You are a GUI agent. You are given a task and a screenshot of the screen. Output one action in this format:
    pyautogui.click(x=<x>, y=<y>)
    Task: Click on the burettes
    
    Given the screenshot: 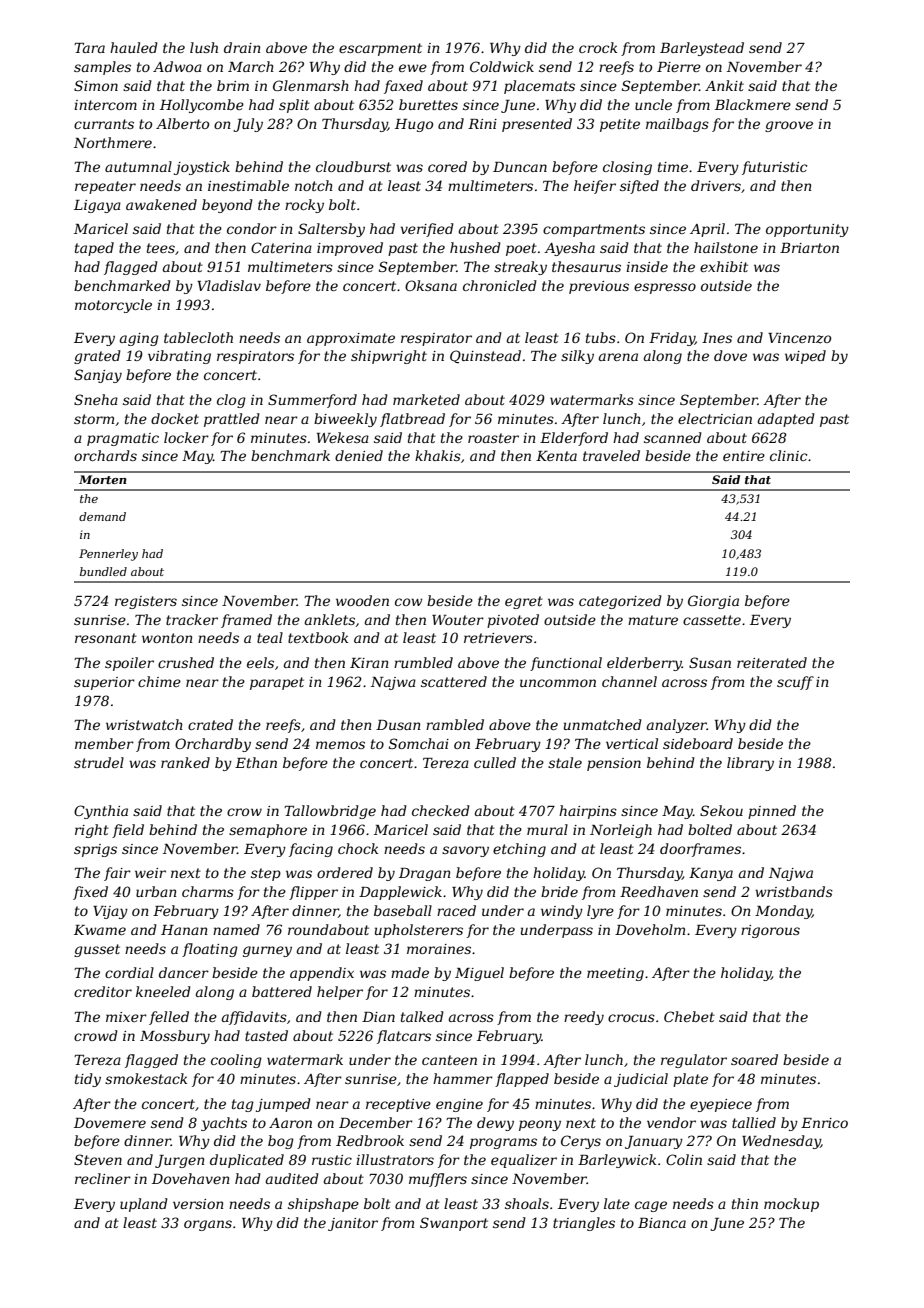 What is the action you would take?
    pyautogui.click(x=428, y=104)
